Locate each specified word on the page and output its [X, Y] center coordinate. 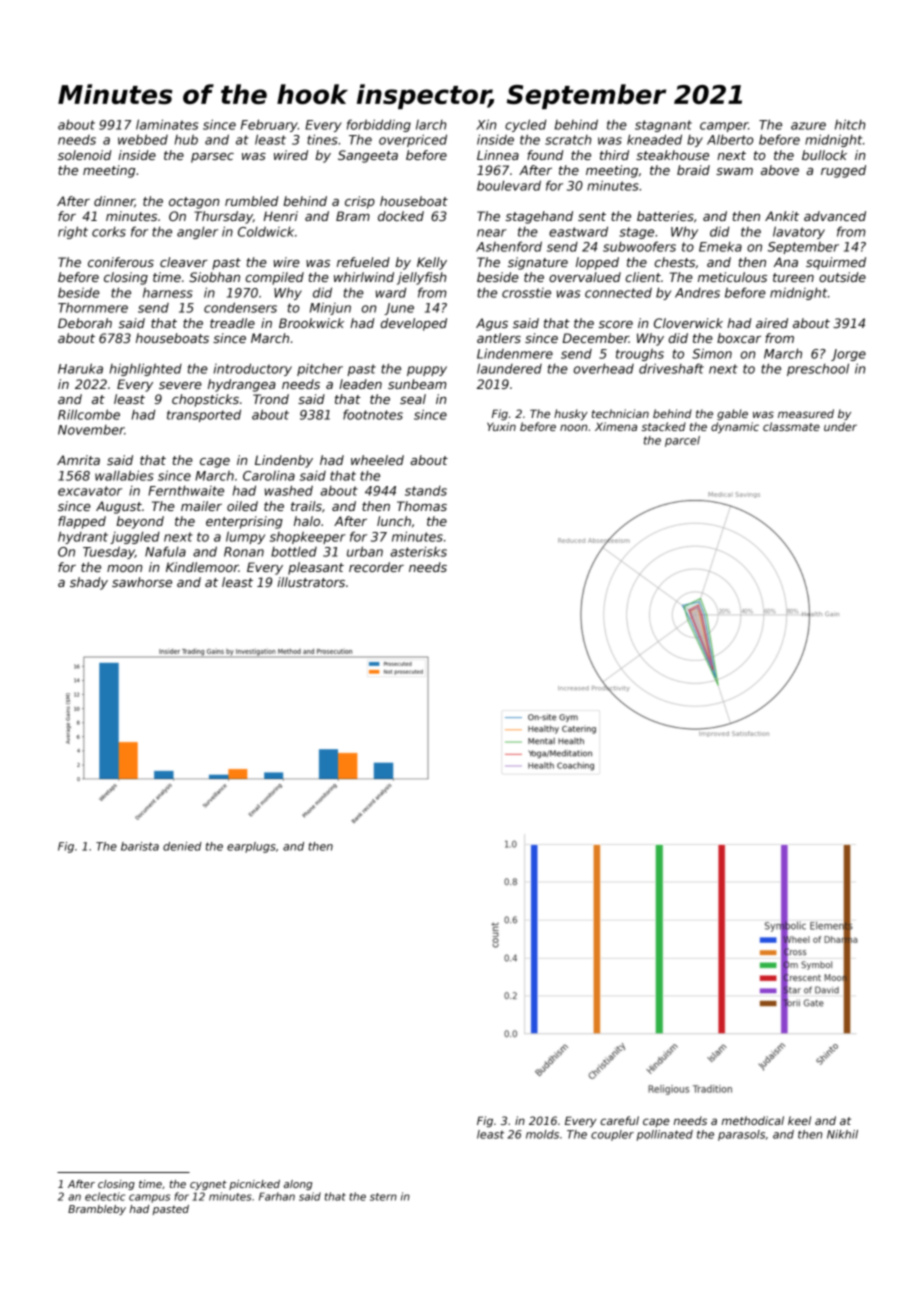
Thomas [422, 506]
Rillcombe [89, 414]
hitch [850, 124]
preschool [818, 369]
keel [799, 1120]
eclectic [105, 1196]
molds [542, 1134]
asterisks [418, 551]
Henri [281, 216]
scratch [568, 140]
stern [383, 1197]
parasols [741, 1135]
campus [149, 1198]
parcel [682, 441]
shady [89, 583]
